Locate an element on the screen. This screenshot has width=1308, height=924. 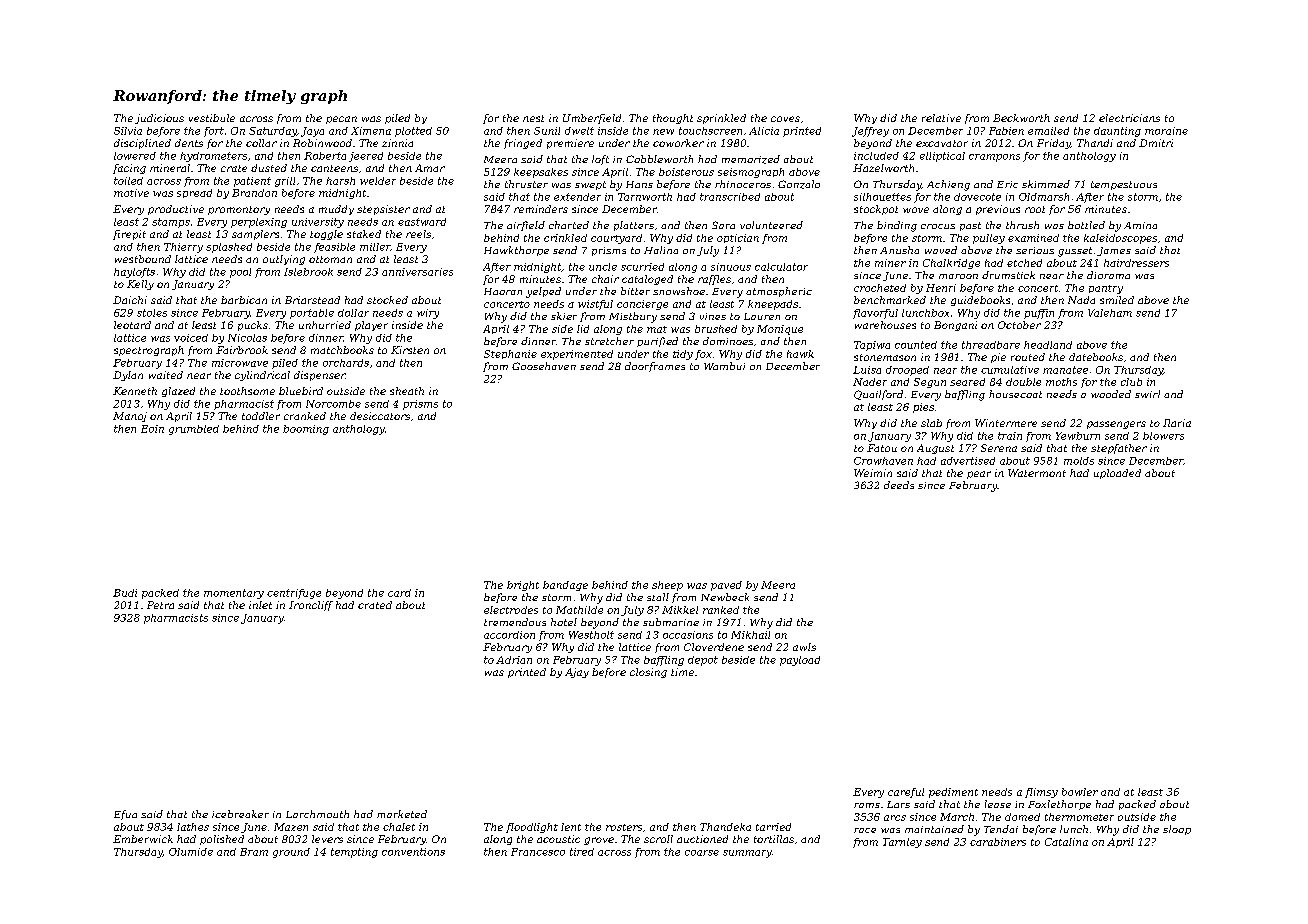
relative is located at coordinates (941, 118).
